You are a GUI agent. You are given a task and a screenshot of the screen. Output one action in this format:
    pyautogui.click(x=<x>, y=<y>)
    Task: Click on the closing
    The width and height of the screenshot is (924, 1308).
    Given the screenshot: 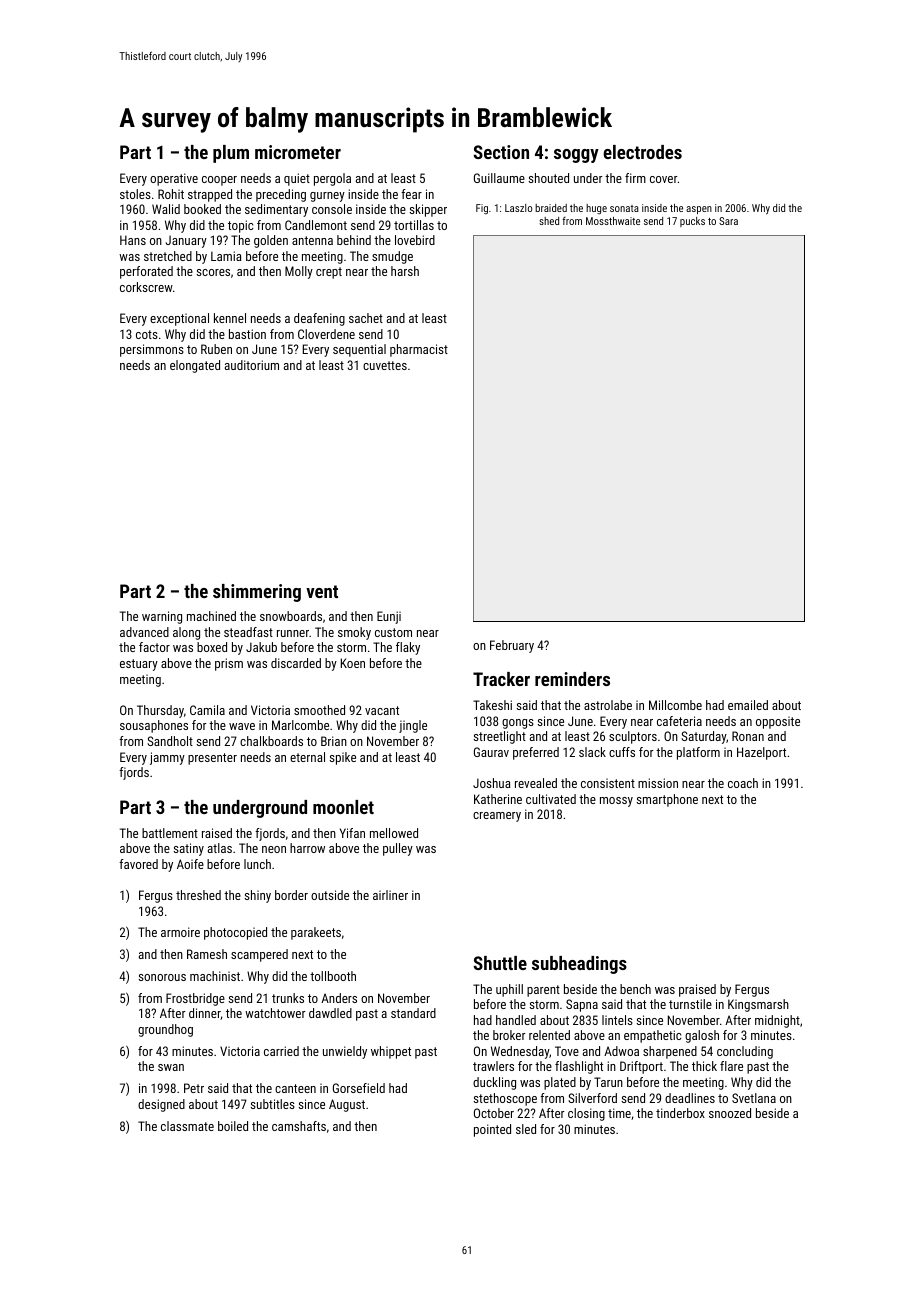 What is the action you would take?
    pyautogui.click(x=586, y=1114)
